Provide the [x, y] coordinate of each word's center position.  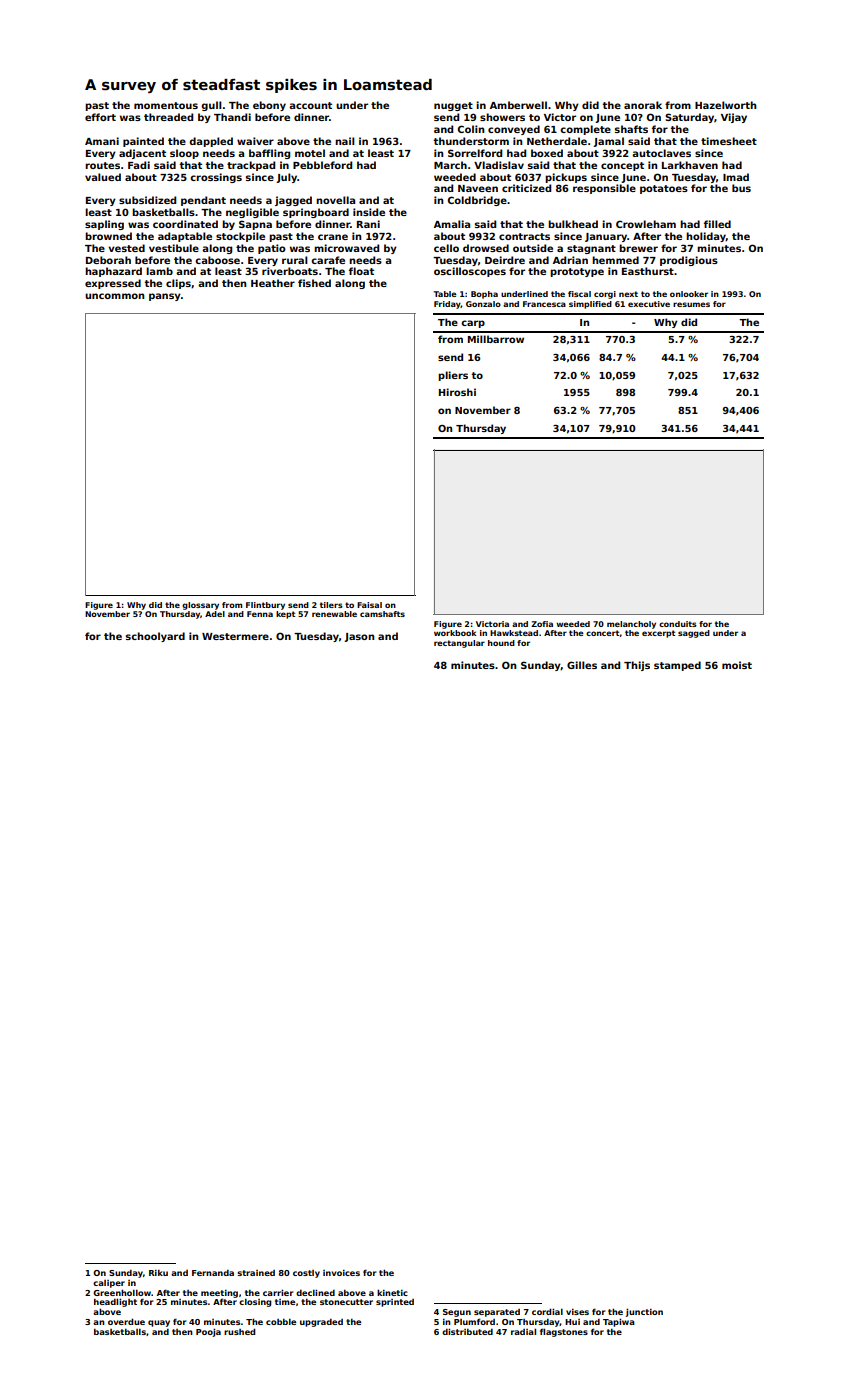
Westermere [235, 636]
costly [306, 1274]
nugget [453, 106]
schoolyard [155, 637]
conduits [678, 624]
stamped [677, 666]
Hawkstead [514, 633]
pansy [165, 297]
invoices [341, 1273]
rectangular [459, 644]
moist [737, 665]
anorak [643, 105]
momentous [166, 105]
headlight [115, 1302]
